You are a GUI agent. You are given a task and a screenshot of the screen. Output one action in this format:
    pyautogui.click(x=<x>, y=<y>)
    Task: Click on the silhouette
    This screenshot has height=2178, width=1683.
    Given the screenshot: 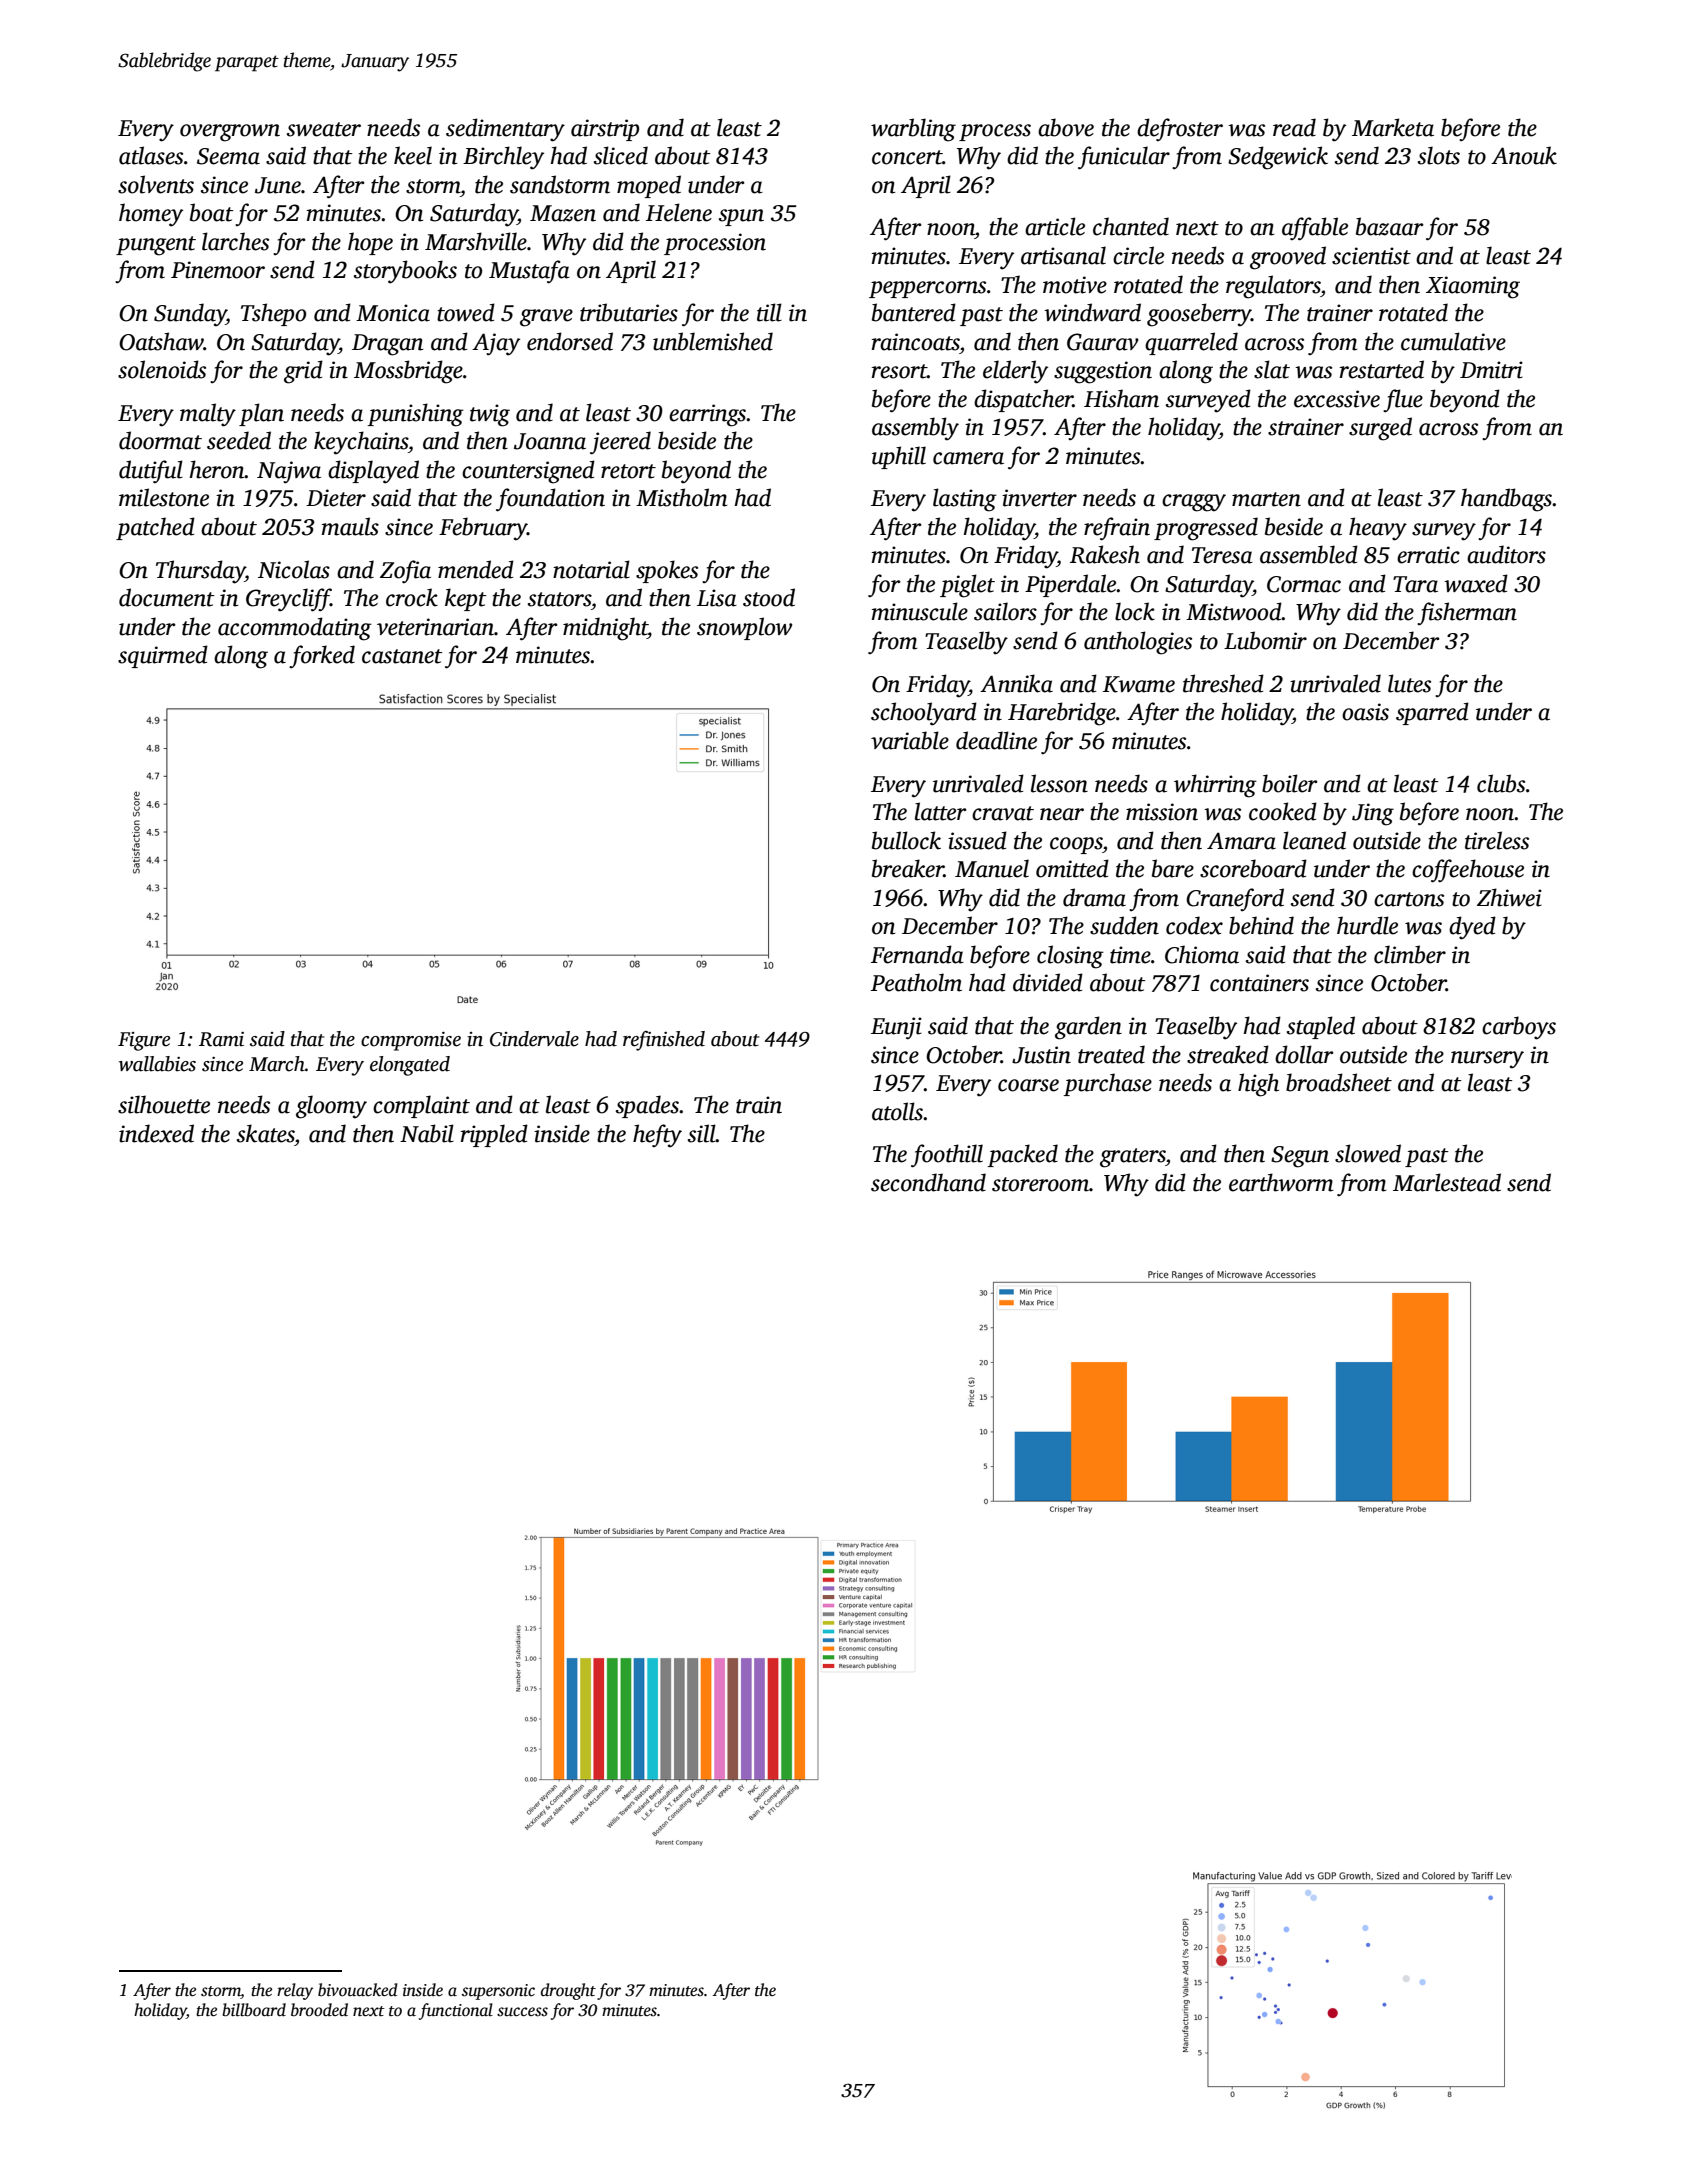 What is the action you would take?
    pyautogui.click(x=164, y=1104)
